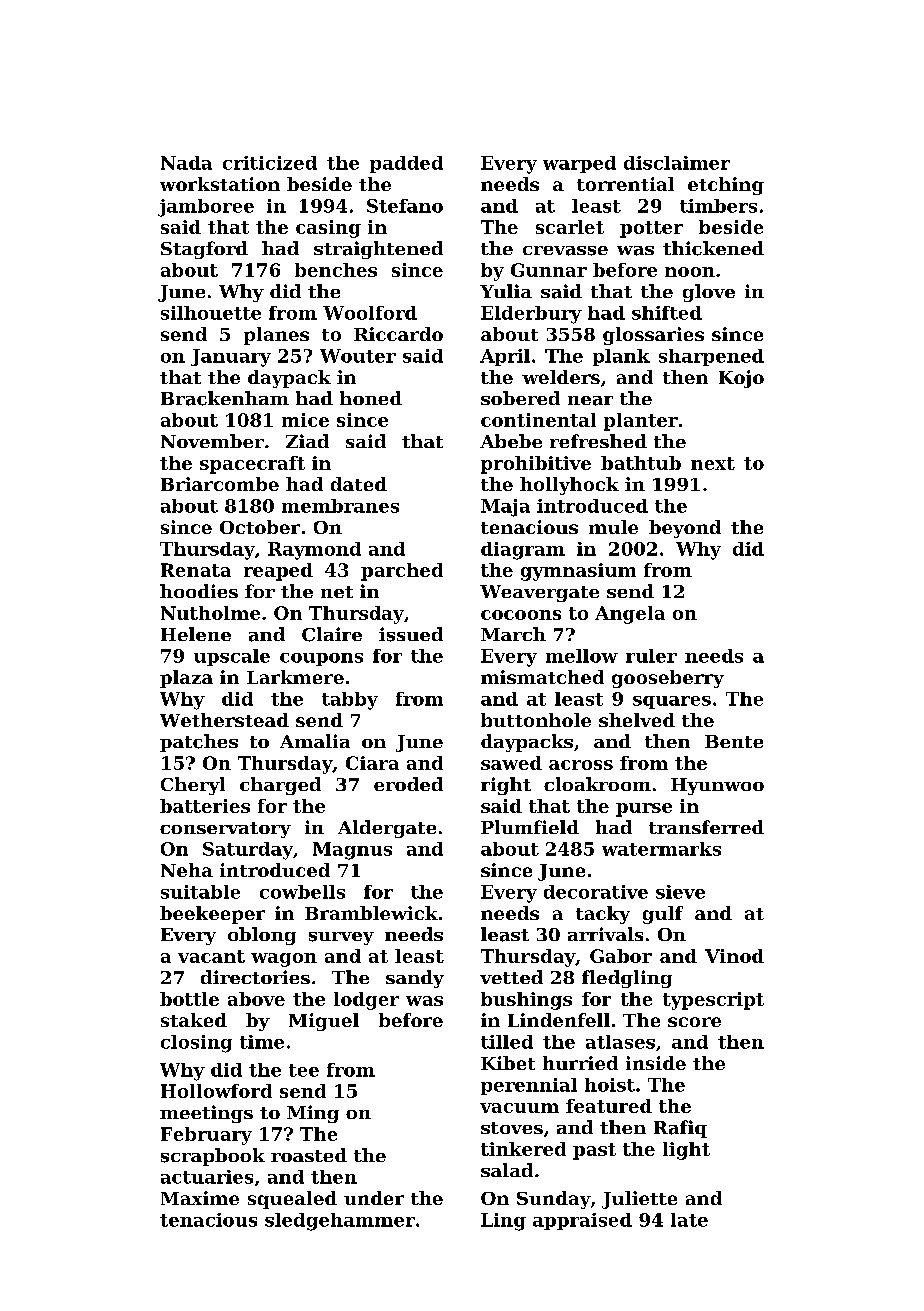 This document has height=1311, width=924. Describe the element at coordinates (661, 849) in the document. I see `watermarks` at that location.
